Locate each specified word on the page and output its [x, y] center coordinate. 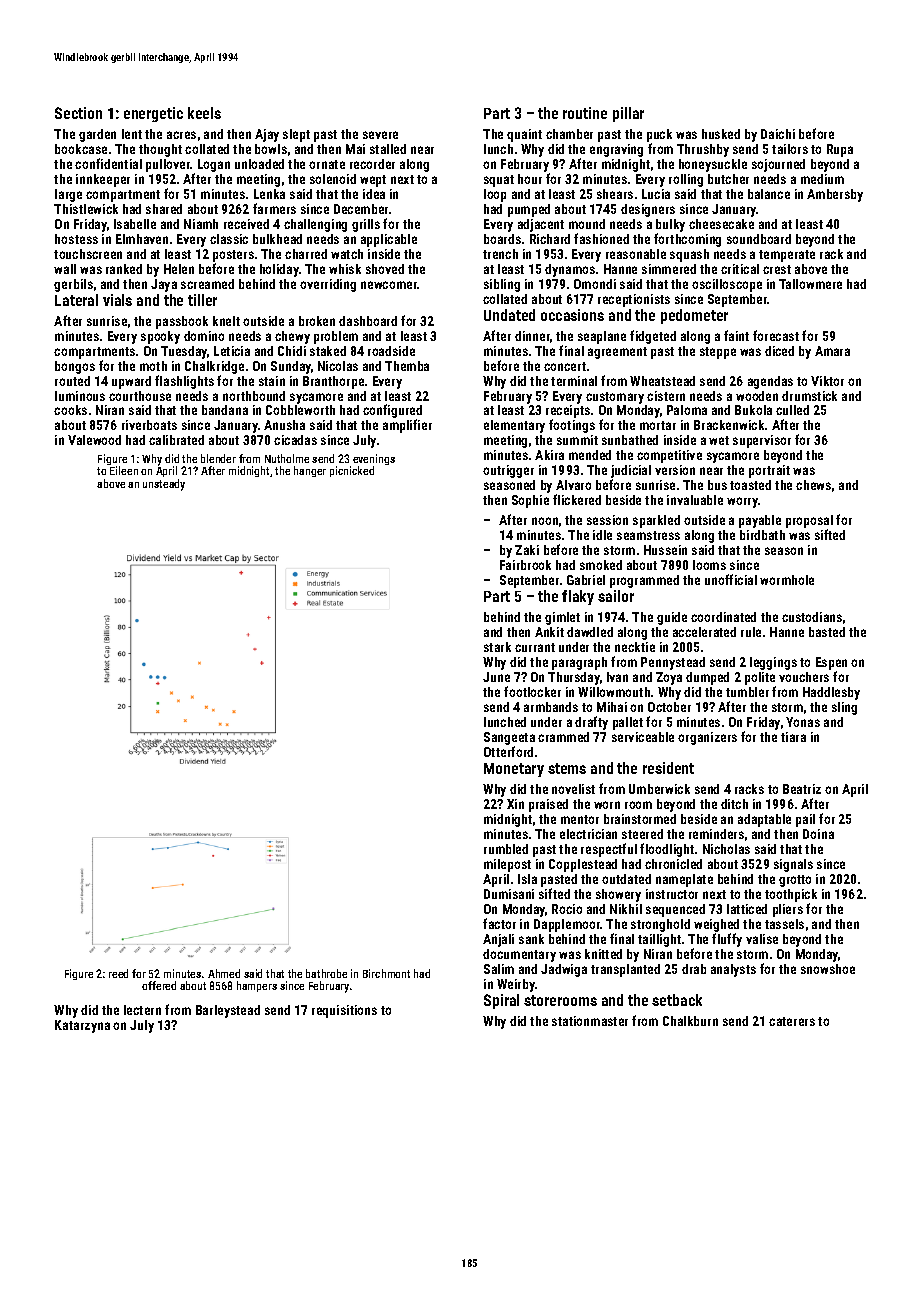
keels [204, 113]
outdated [626, 879]
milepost [507, 865]
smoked [601, 565]
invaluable [695, 500]
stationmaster [590, 1021]
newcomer [389, 285]
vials [117, 300]
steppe [718, 353]
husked [721, 134]
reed [118, 973]
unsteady [164, 485]
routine [585, 113]
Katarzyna [82, 1026]
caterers [792, 1021]
